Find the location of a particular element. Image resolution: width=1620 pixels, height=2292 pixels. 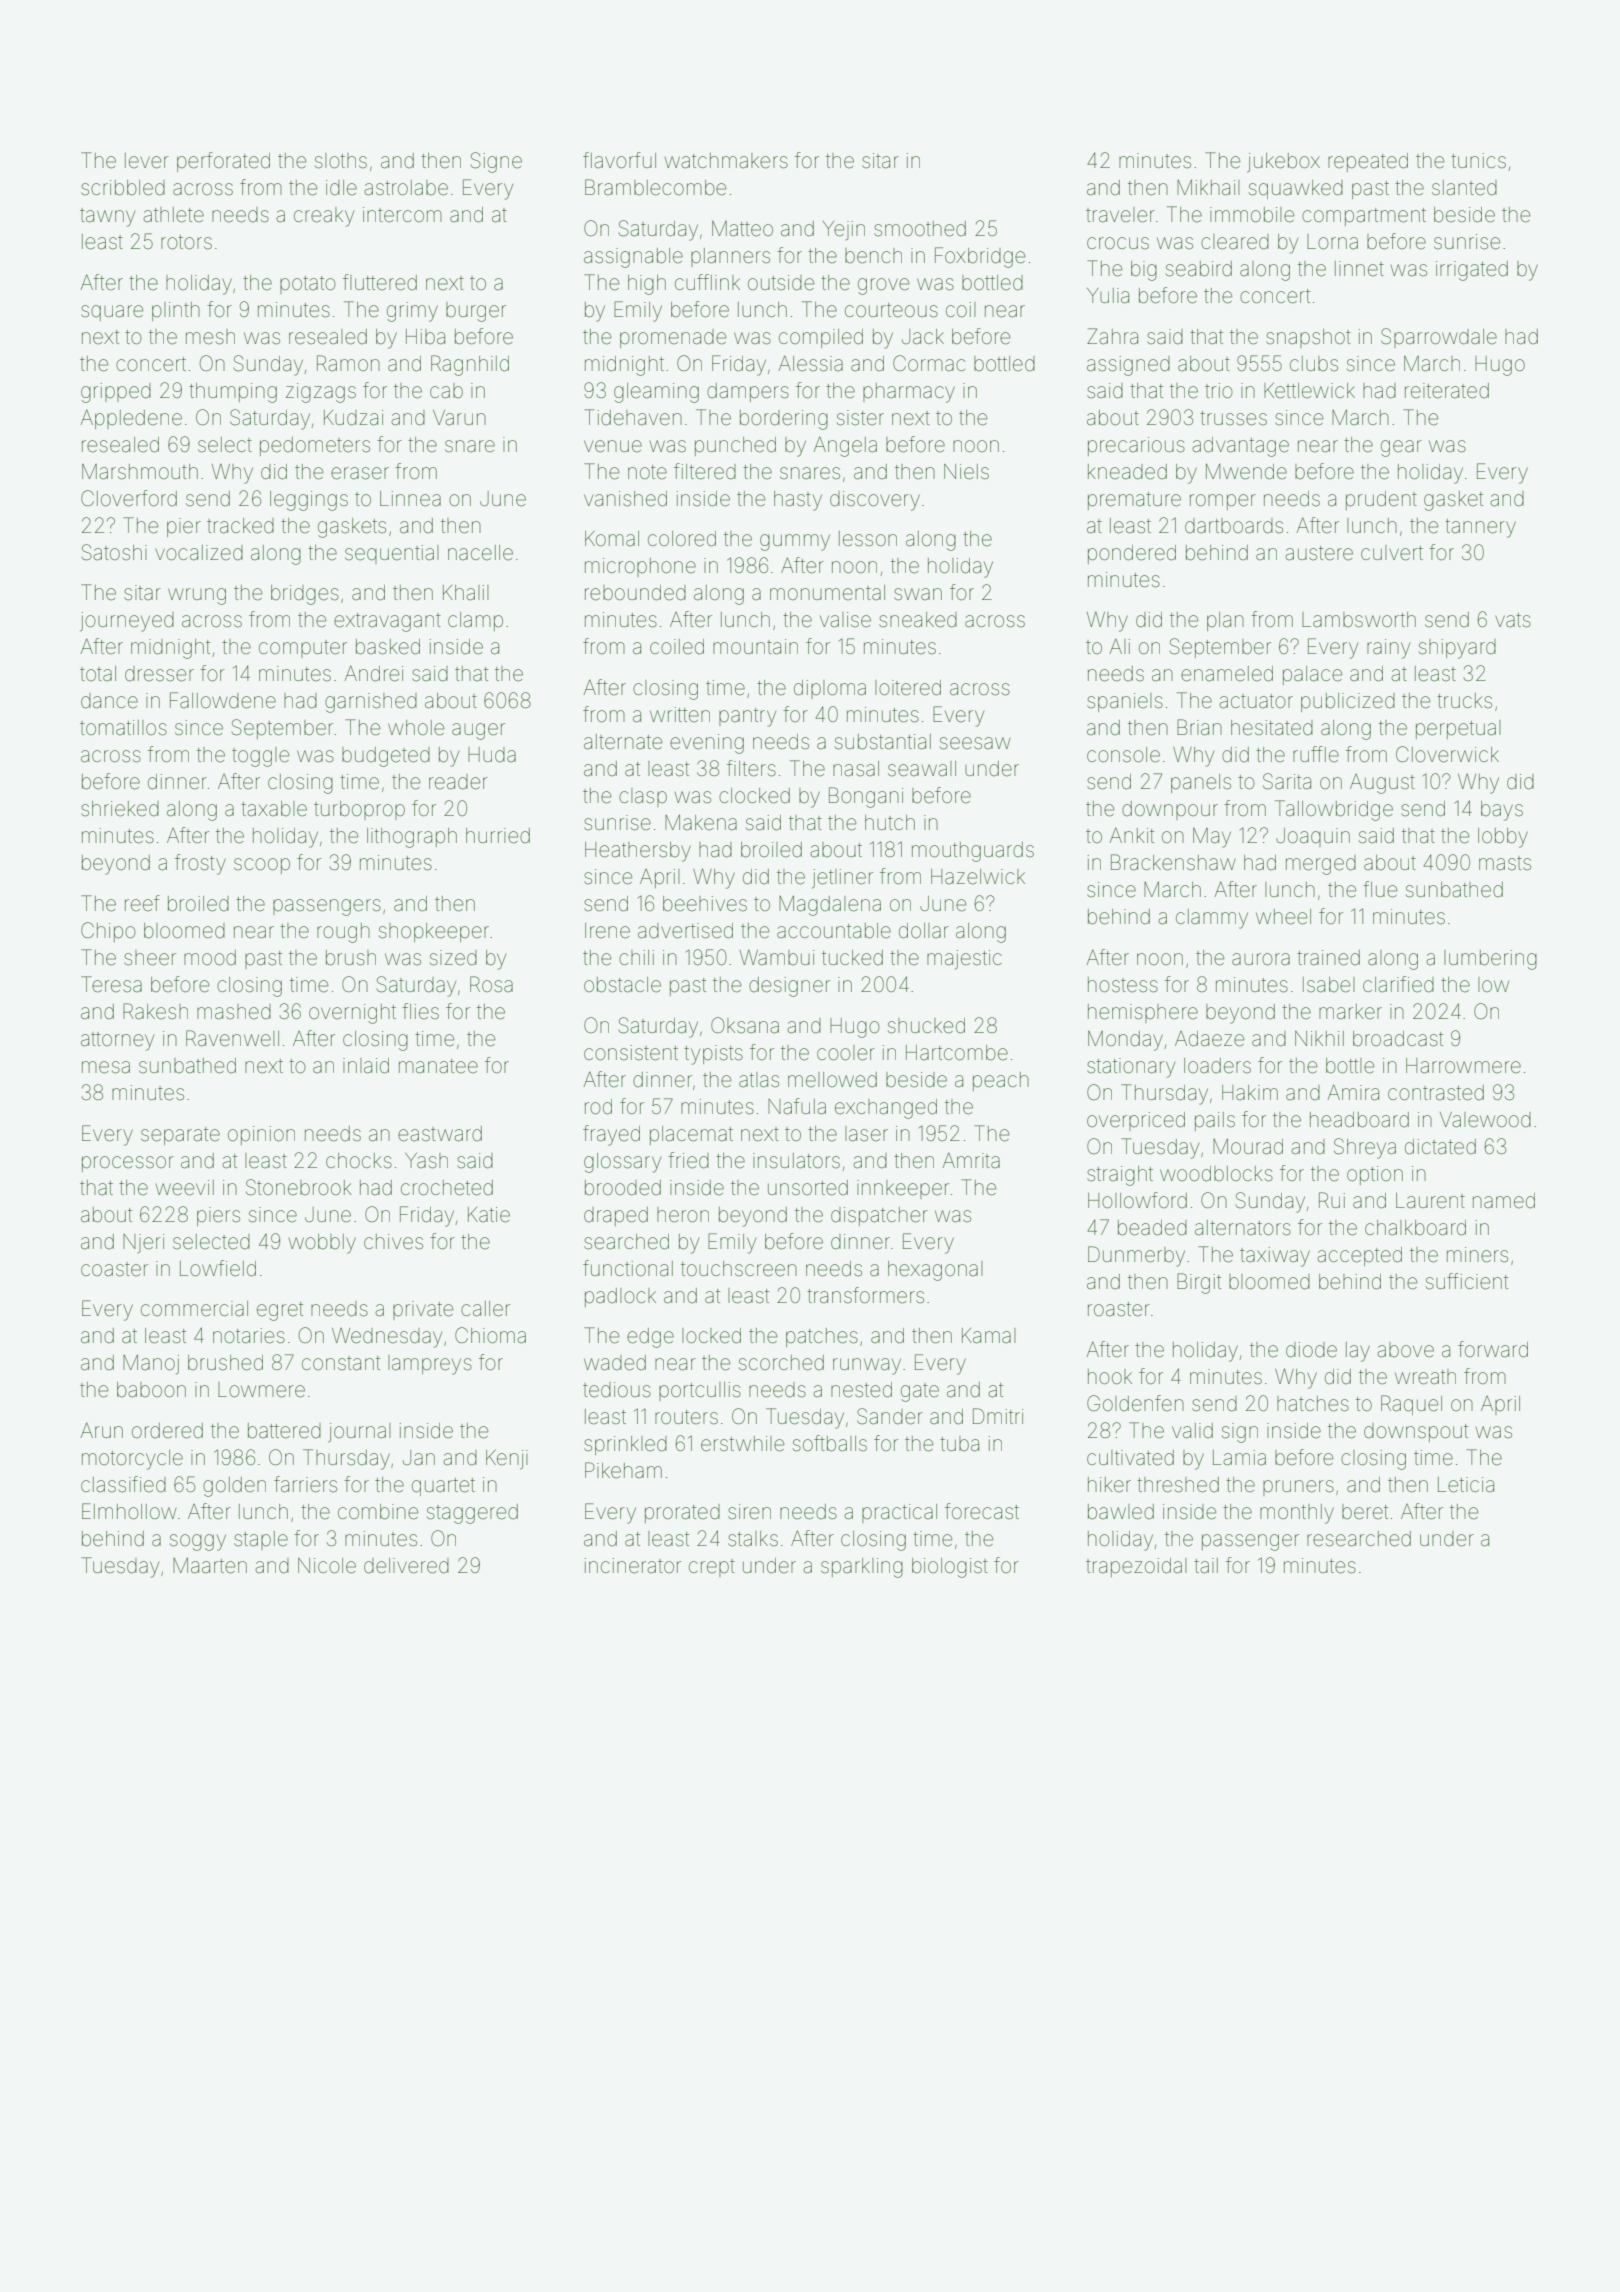

Hakim is located at coordinates (1250, 1092).
